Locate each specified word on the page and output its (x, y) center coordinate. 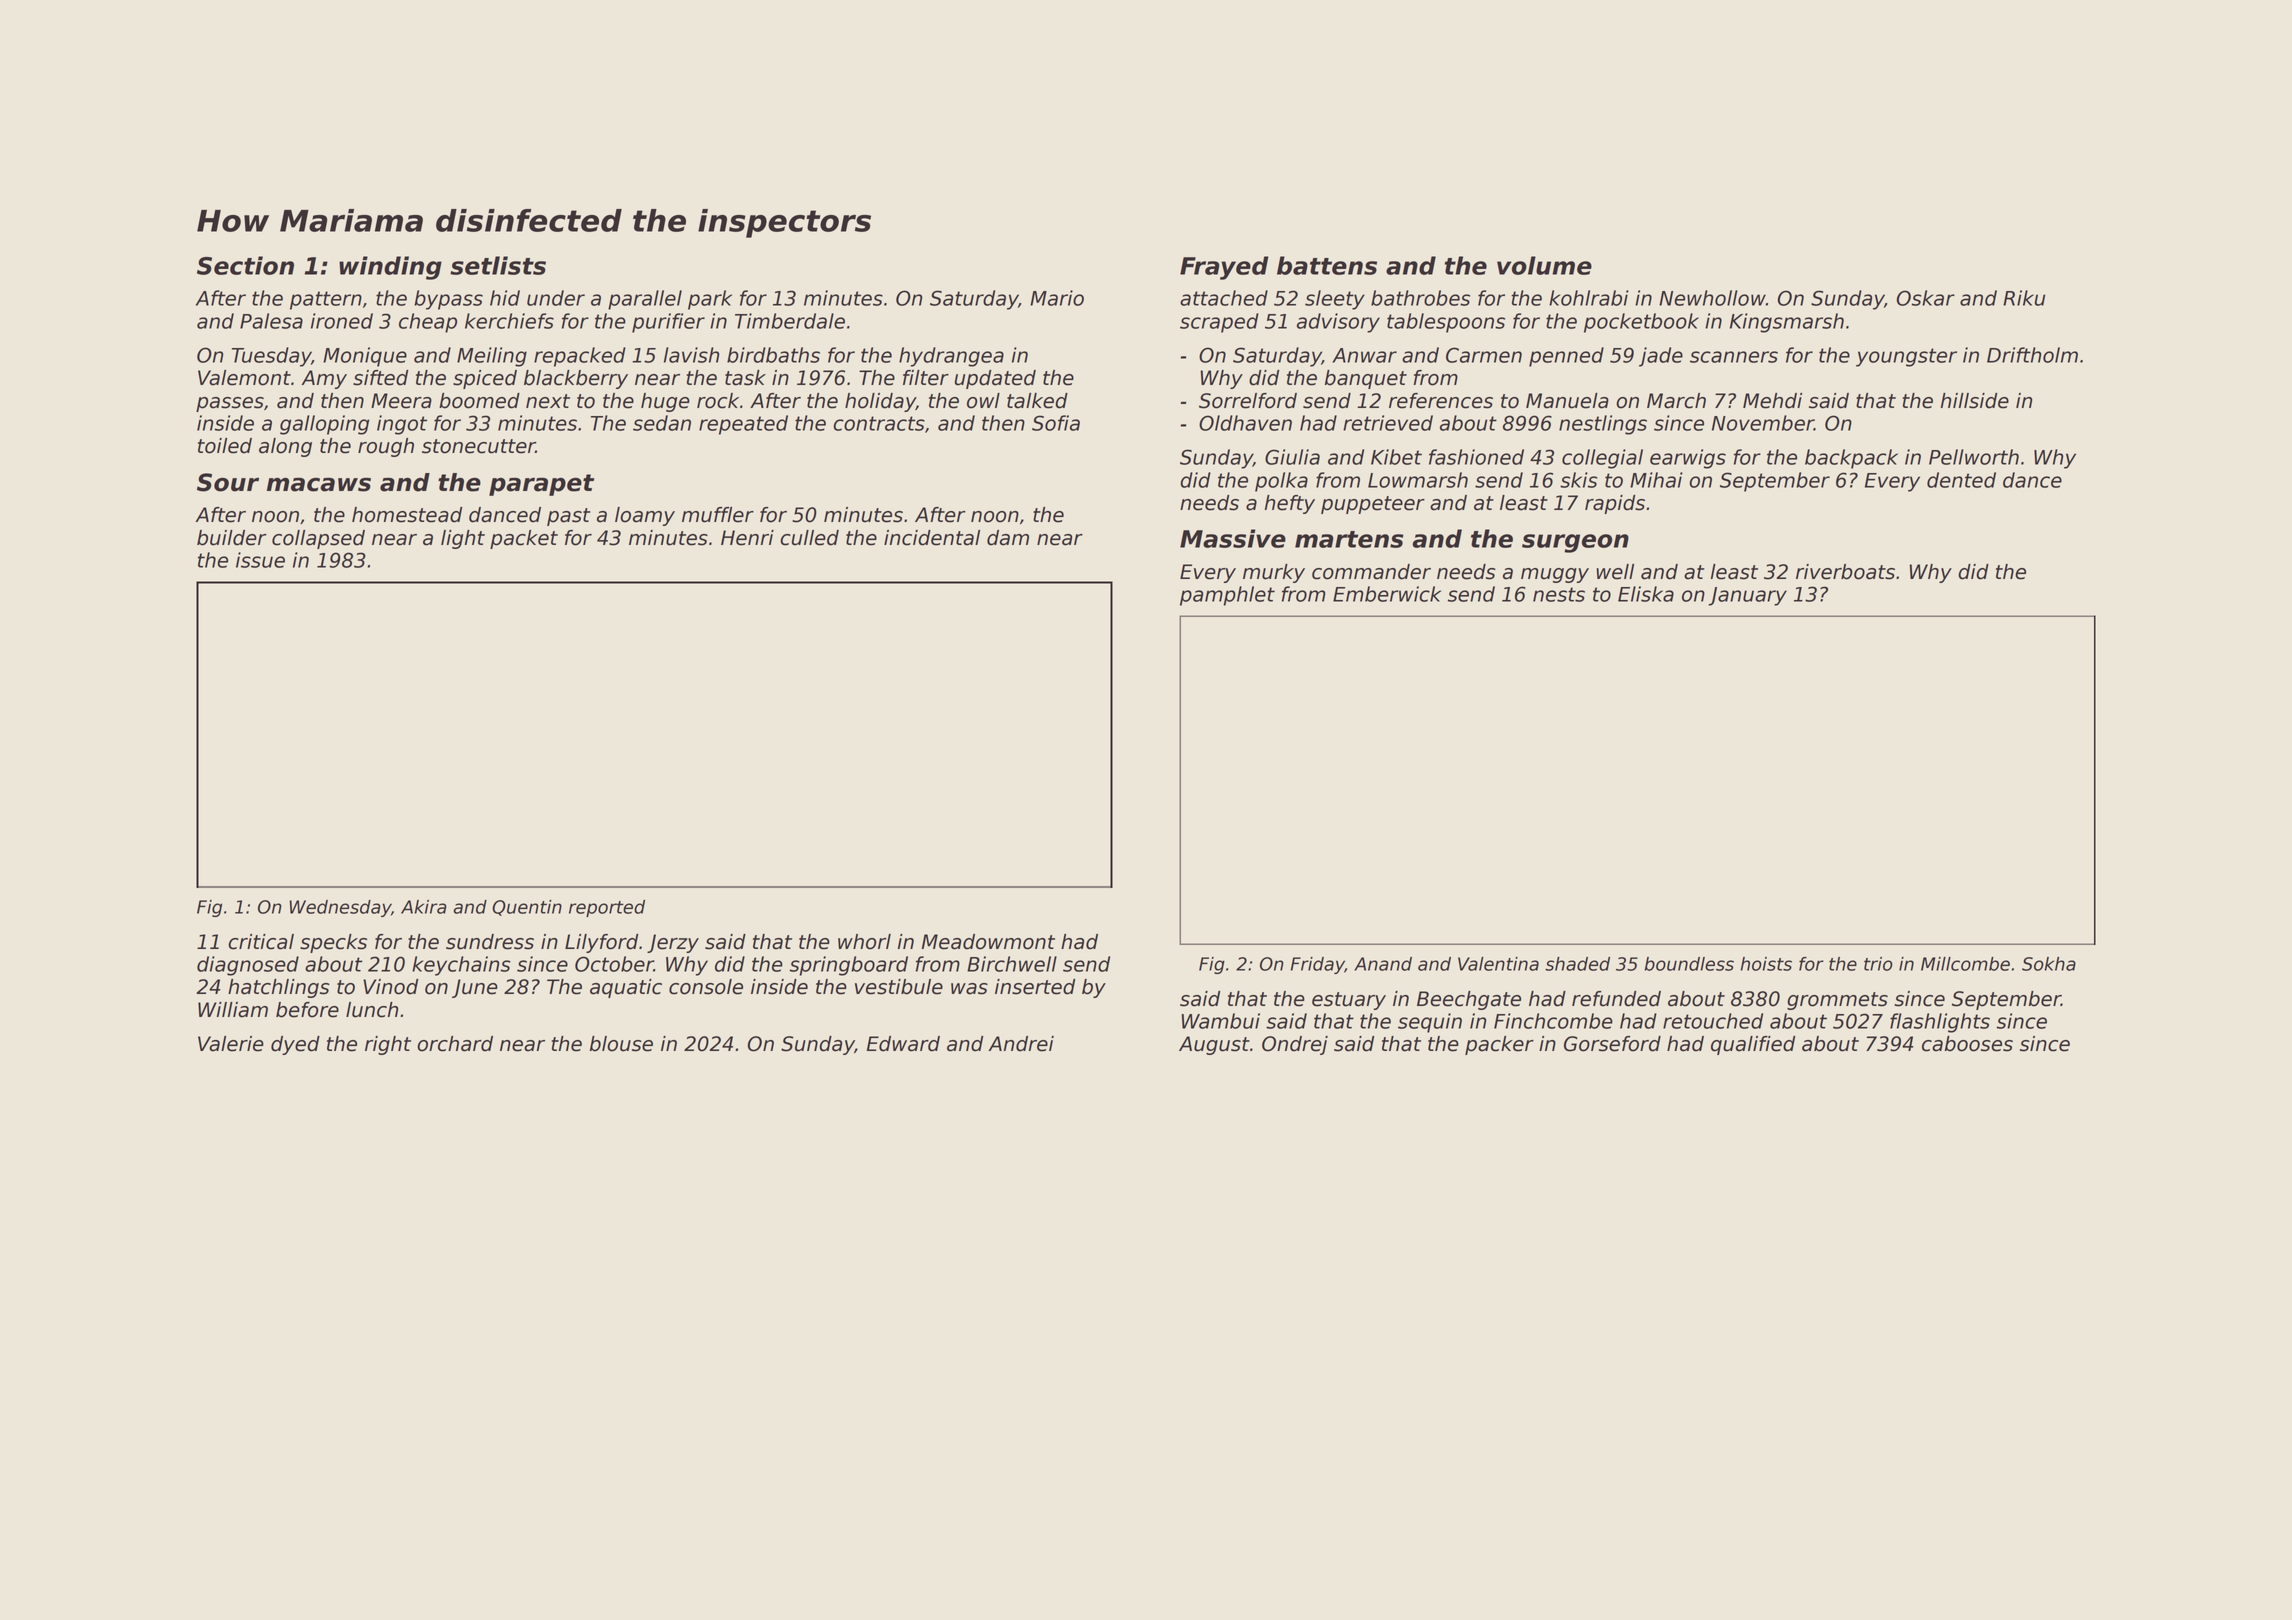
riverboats (1845, 572)
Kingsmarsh (1787, 323)
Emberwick (1387, 594)
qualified (1753, 1045)
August (1214, 1045)
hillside (1975, 401)
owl (983, 401)
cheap (428, 323)
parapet (541, 485)
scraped (1219, 323)
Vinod (390, 987)
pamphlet (1227, 596)
